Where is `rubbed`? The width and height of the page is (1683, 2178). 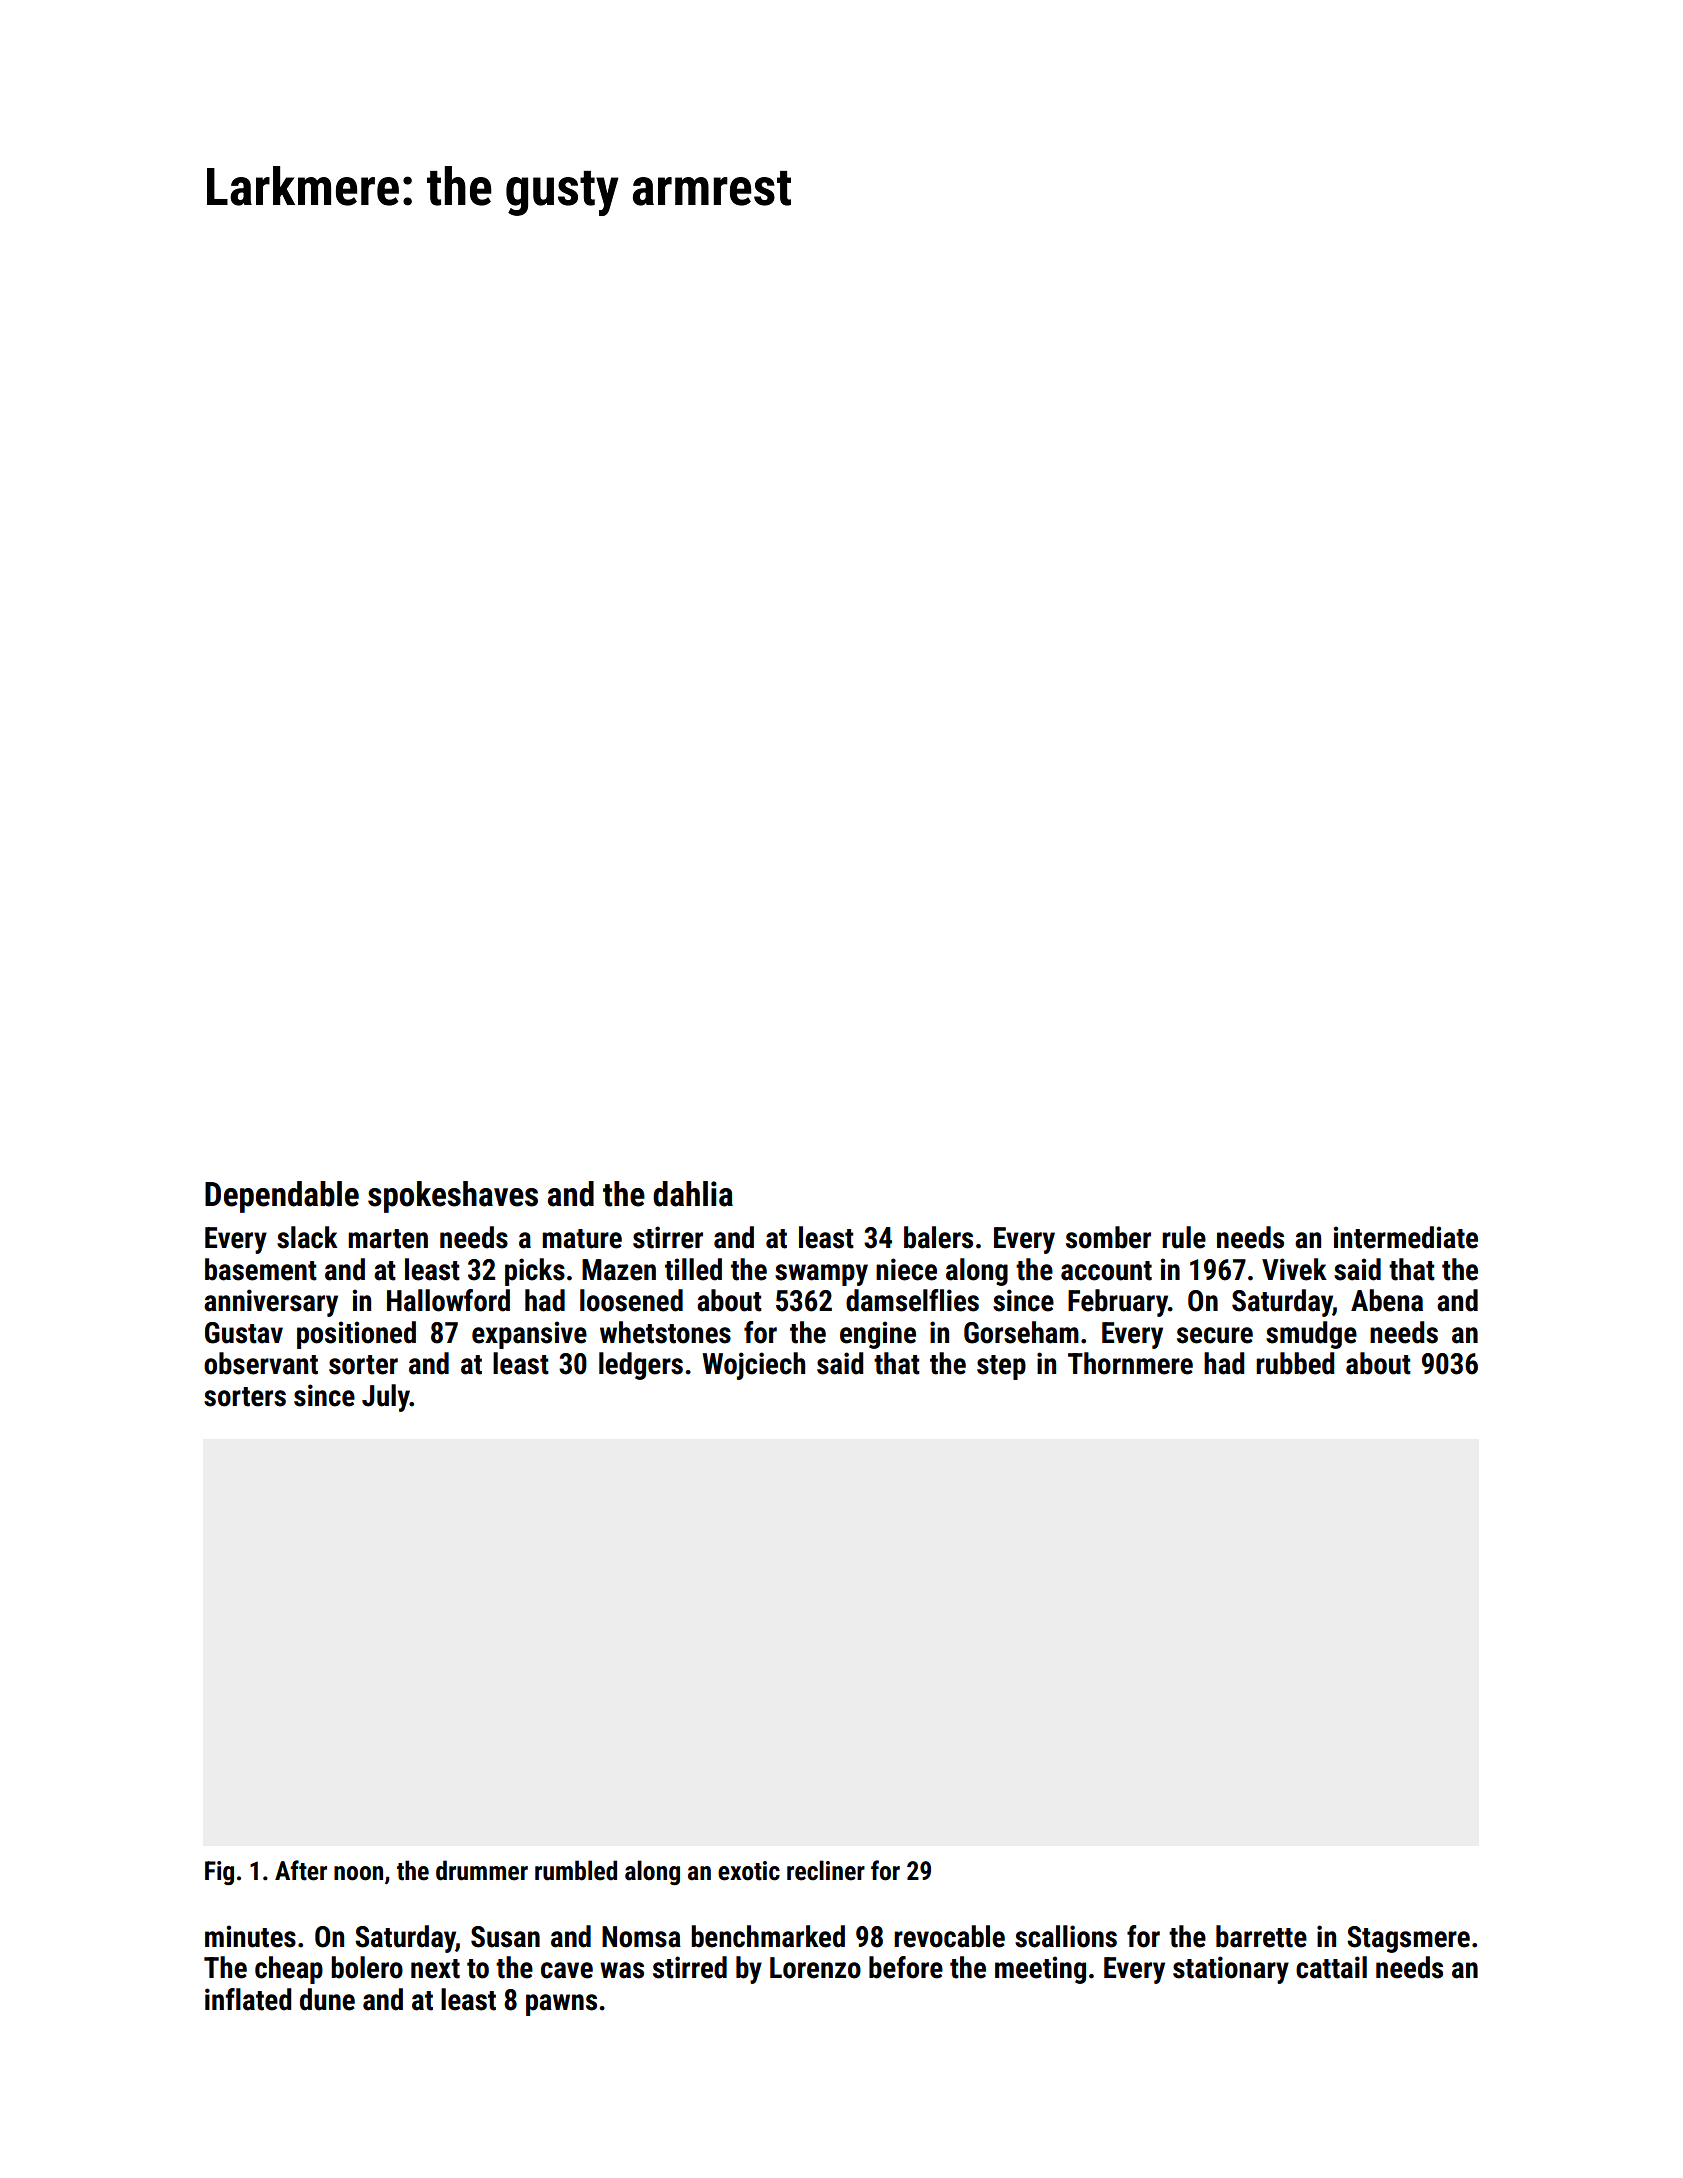
rubbed is located at coordinates (1295, 1363).
